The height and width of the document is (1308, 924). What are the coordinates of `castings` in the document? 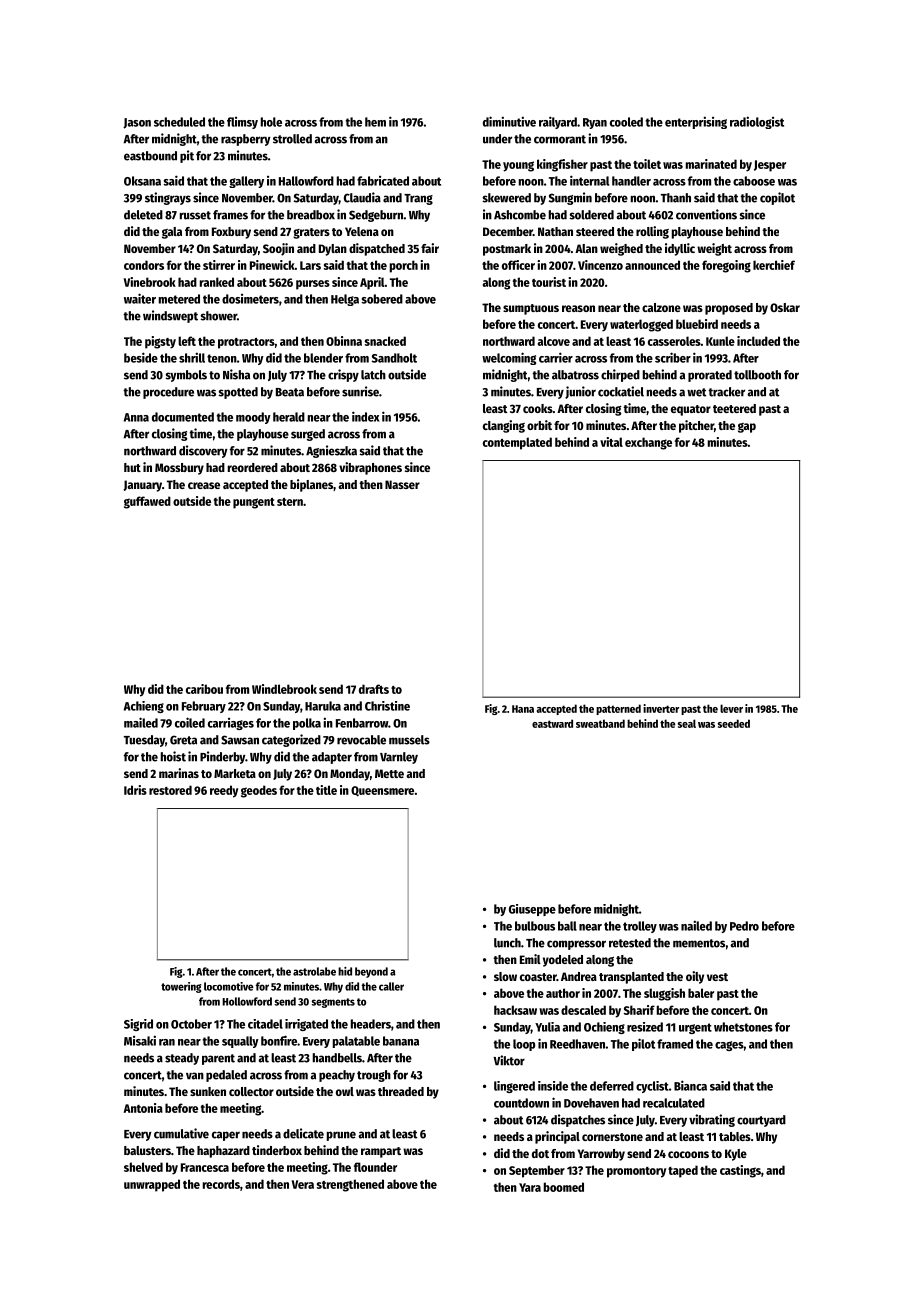 It's located at (740, 1171).
